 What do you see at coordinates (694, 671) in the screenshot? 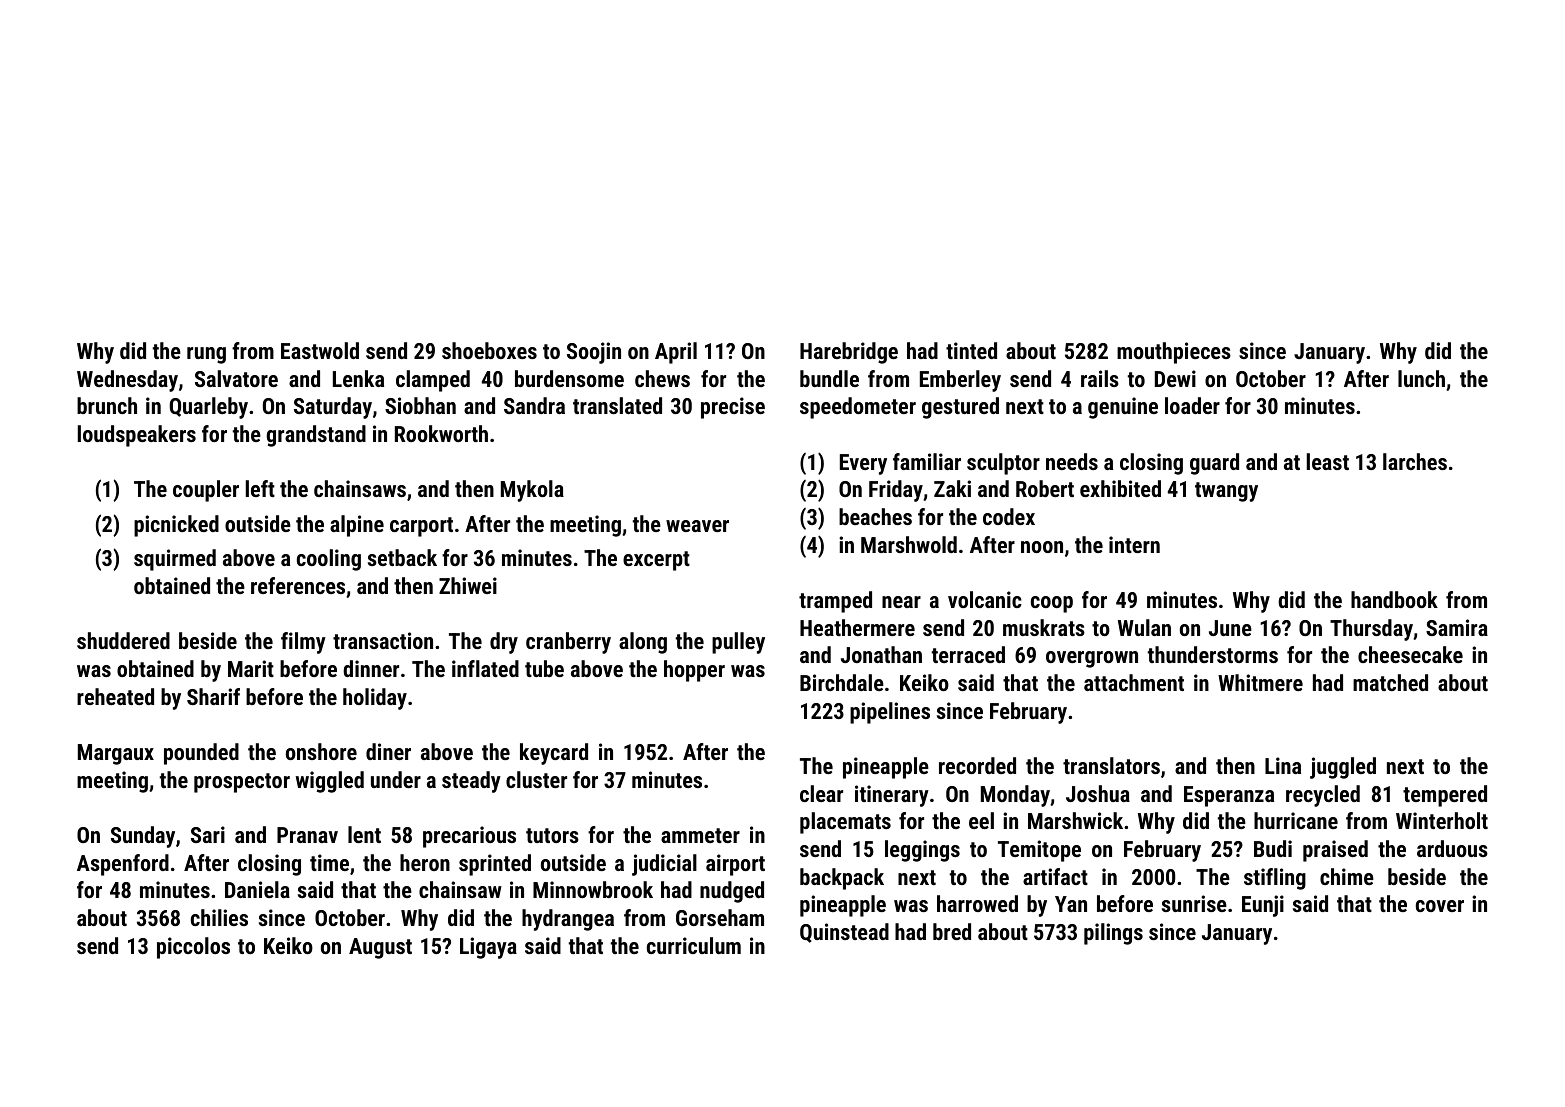
I see `hopper` at bounding box center [694, 671].
